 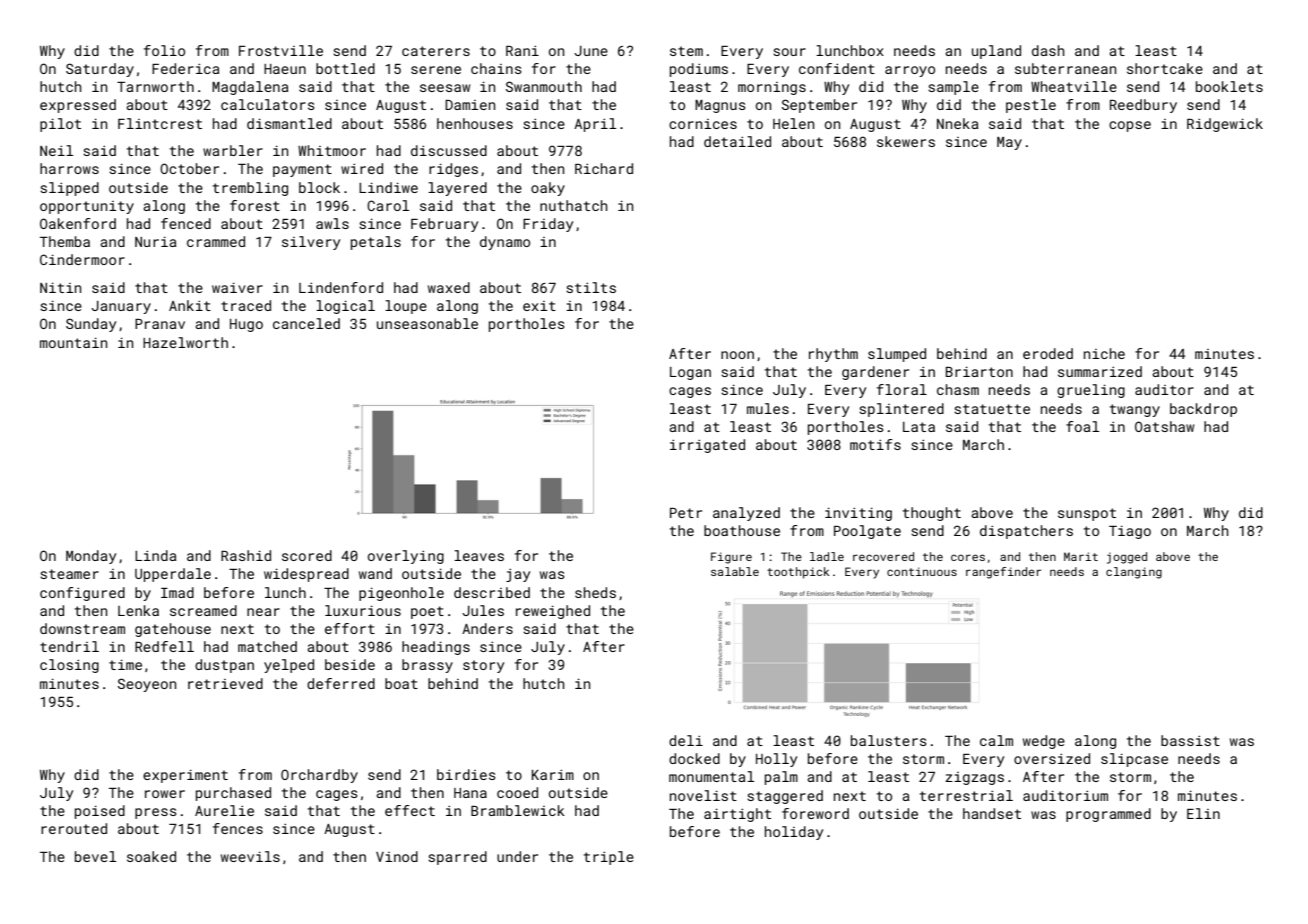 I want to click on Vinod, so click(x=397, y=856).
